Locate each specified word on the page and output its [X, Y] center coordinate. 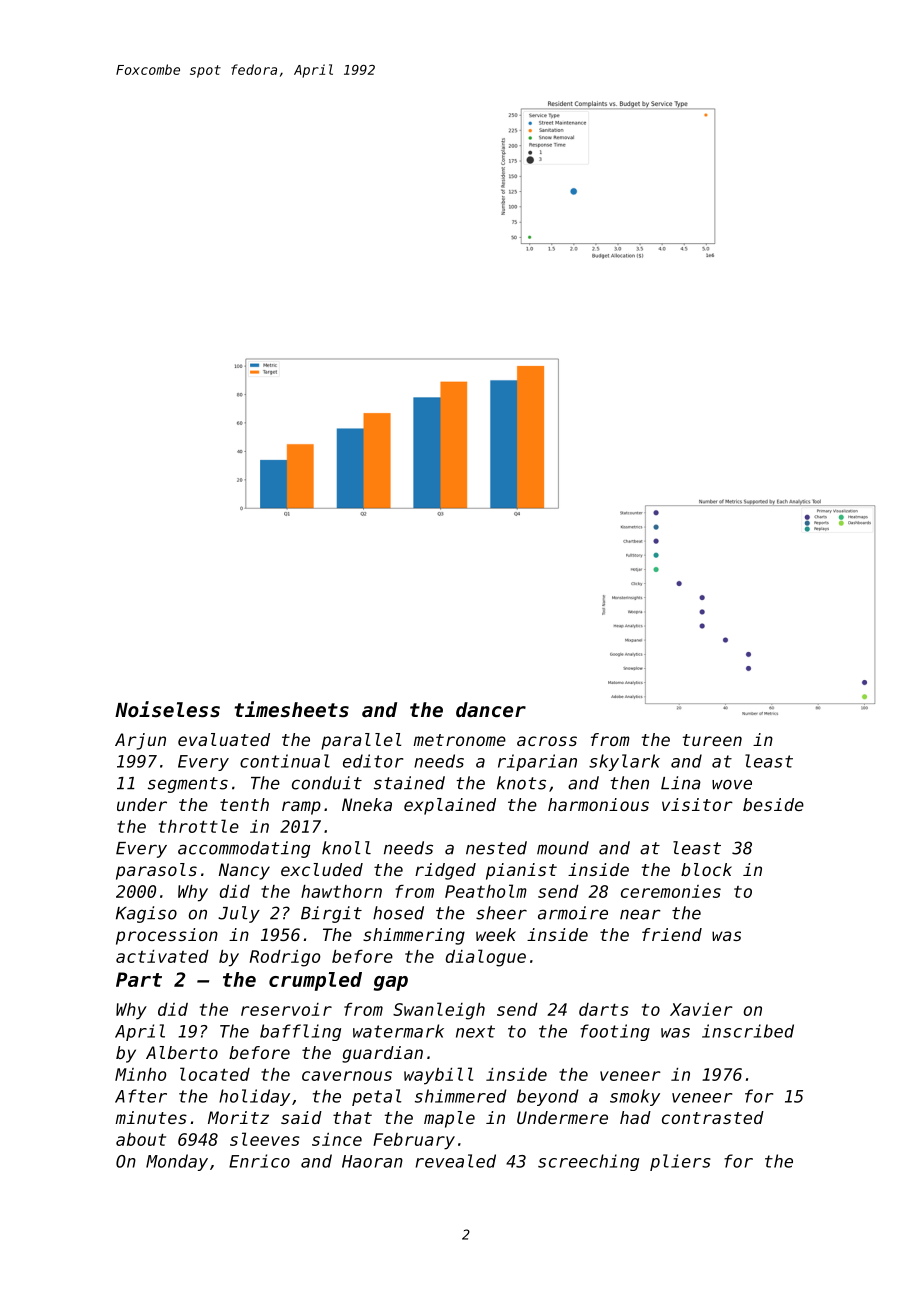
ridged [445, 871]
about [141, 1139]
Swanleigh [439, 1011]
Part [139, 979]
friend [672, 934]
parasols [156, 871]
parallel [361, 741]
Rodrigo [284, 958]
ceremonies [671, 891]
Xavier [701, 1009]
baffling [300, 1032]
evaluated [224, 739]
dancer [491, 710]
